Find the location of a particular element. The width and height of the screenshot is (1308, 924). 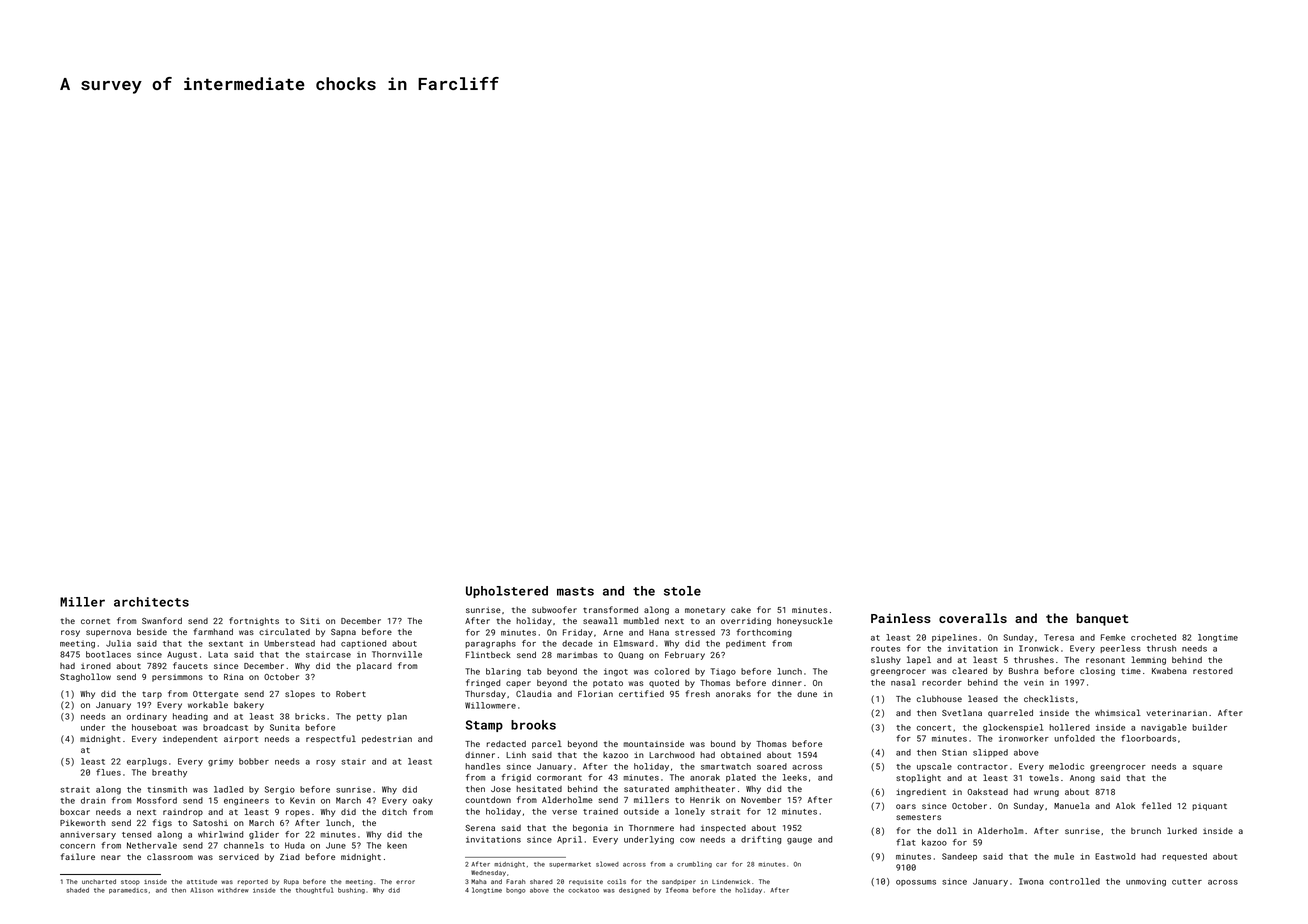

anniversary is located at coordinates (88, 835).
